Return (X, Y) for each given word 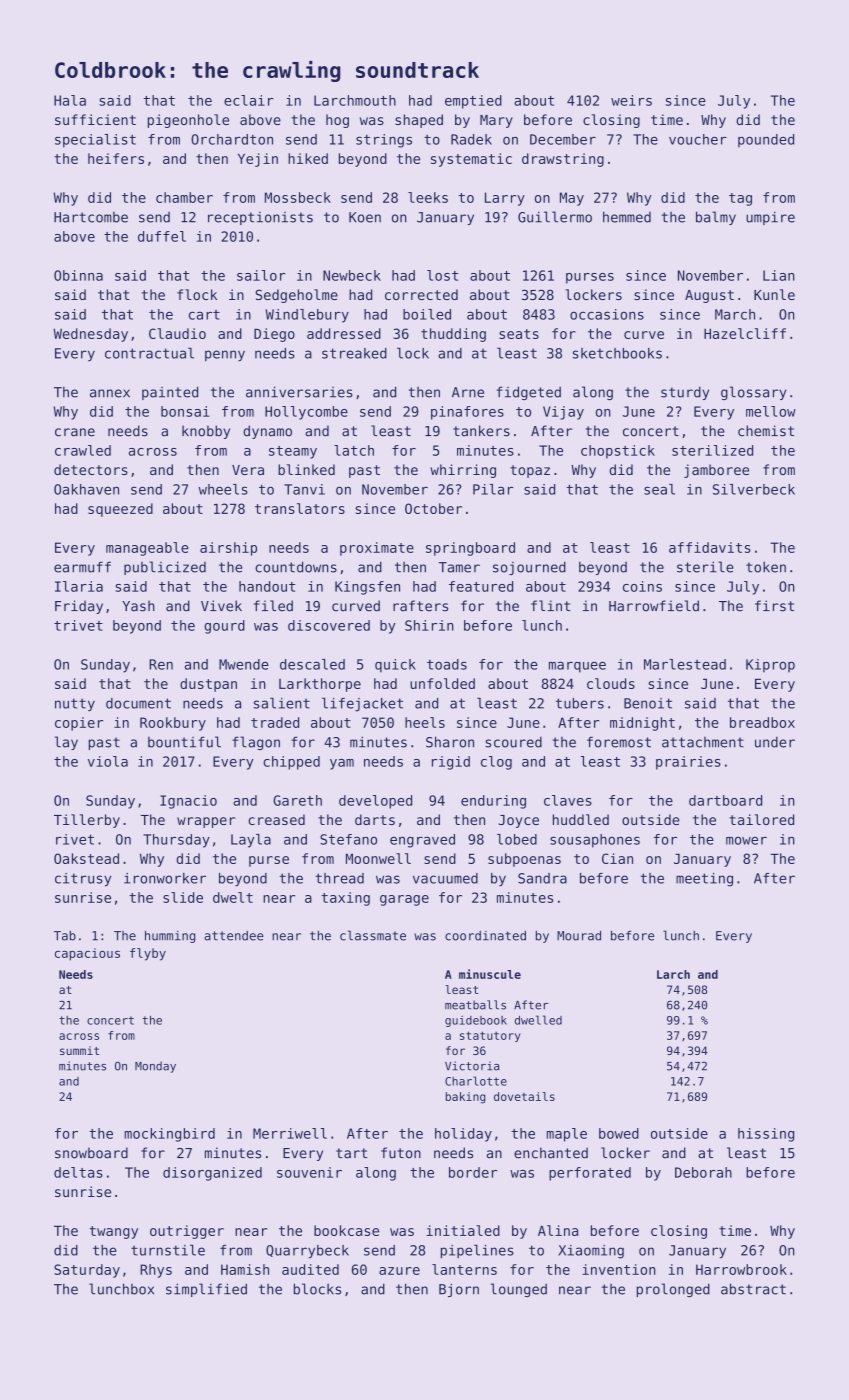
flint (550, 605)
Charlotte (476, 1081)
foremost (619, 742)
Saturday (87, 1271)
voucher (698, 139)
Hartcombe (91, 217)
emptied (473, 102)
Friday (79, 607)
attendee (234, 936)
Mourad (579, 936)
